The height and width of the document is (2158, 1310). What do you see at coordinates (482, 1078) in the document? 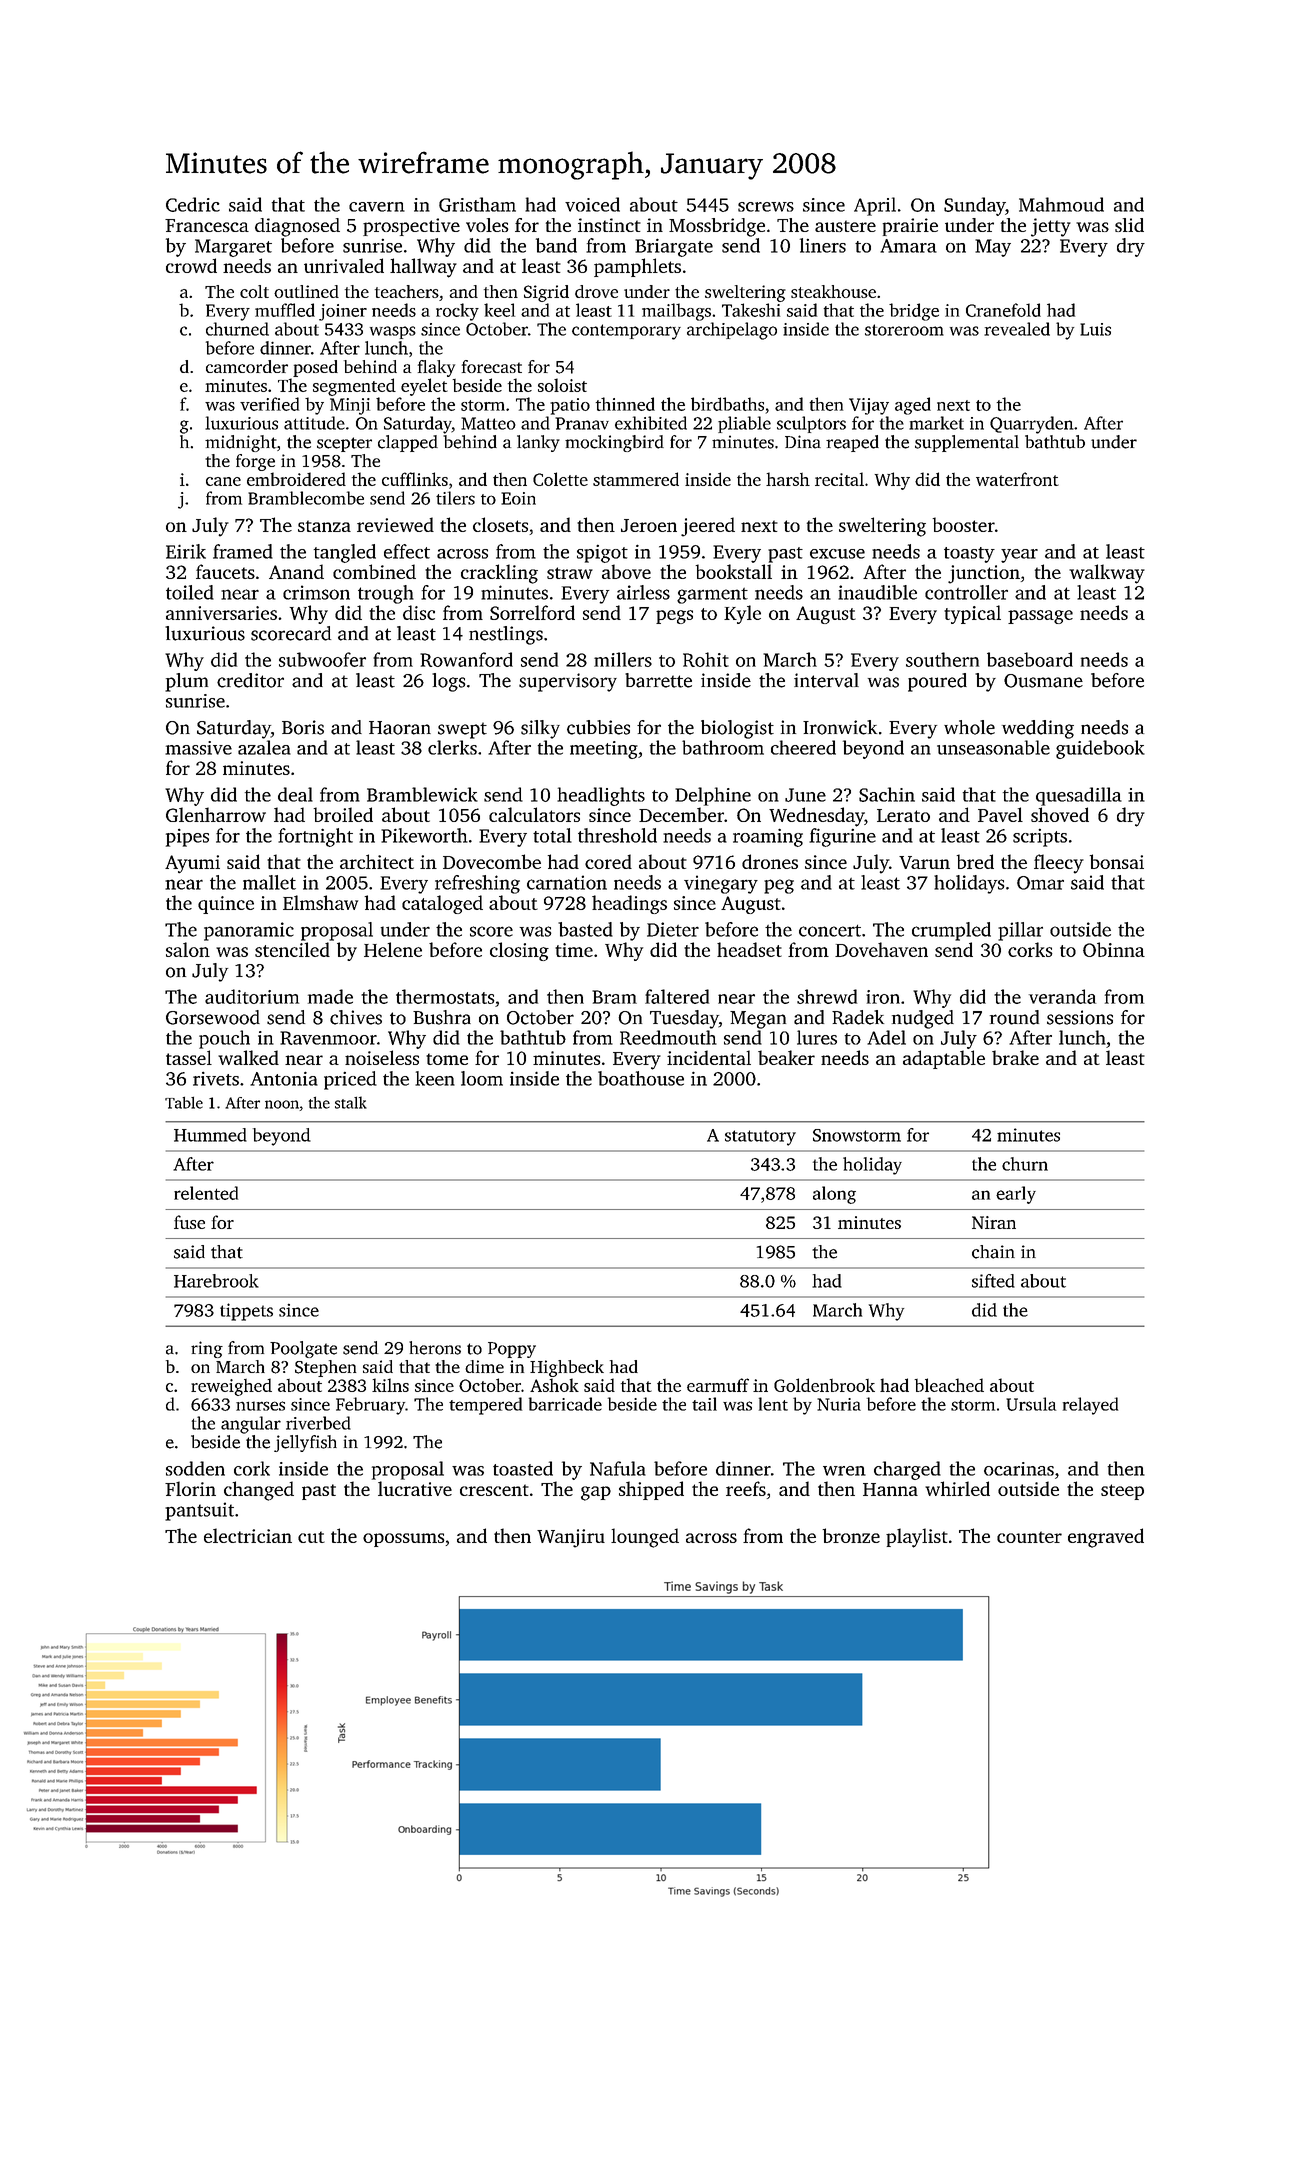
I see `loom` at bounding box center [482, 1078].
